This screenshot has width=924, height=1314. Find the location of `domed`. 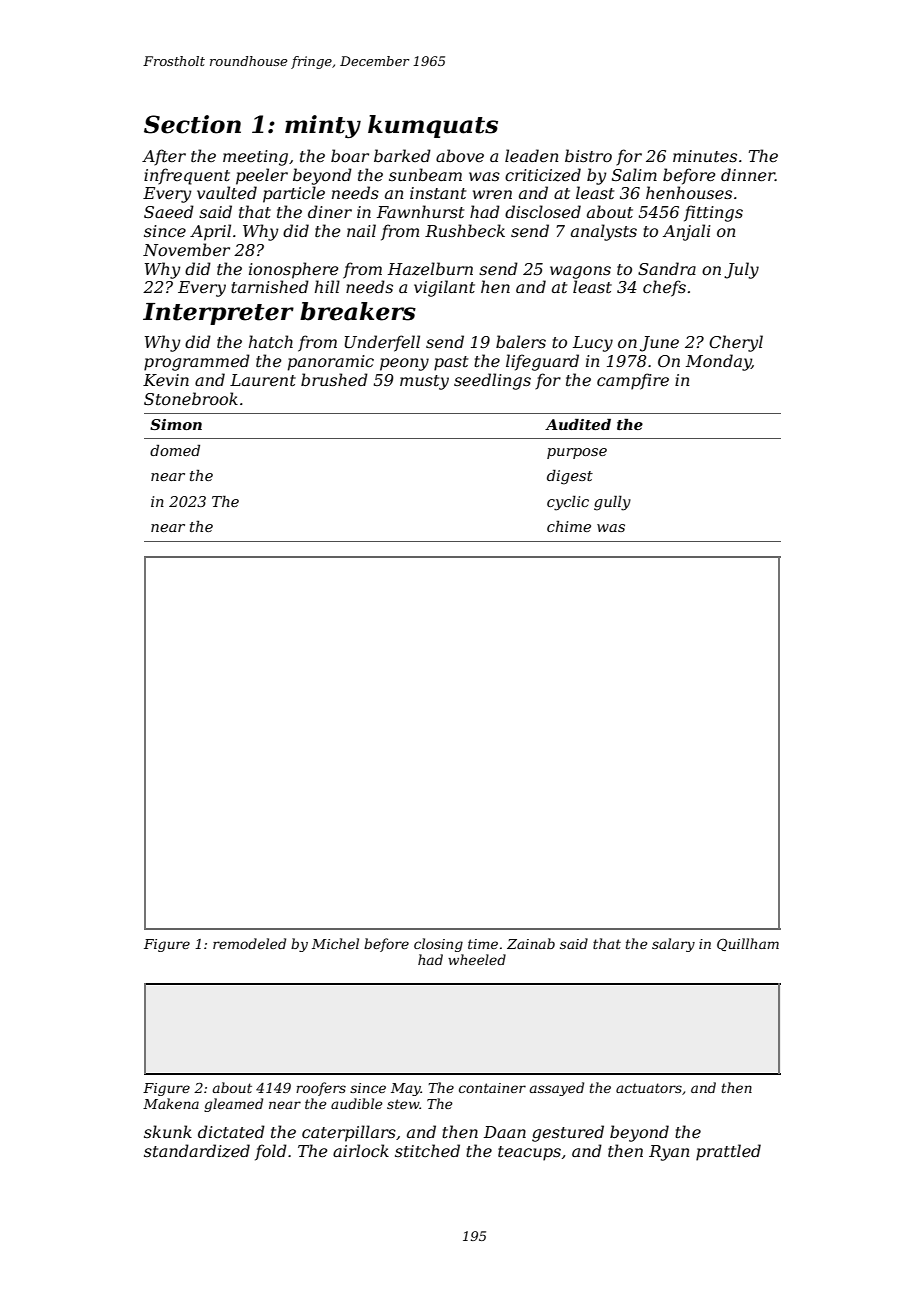

domed is located at coordinates (175, 450).
